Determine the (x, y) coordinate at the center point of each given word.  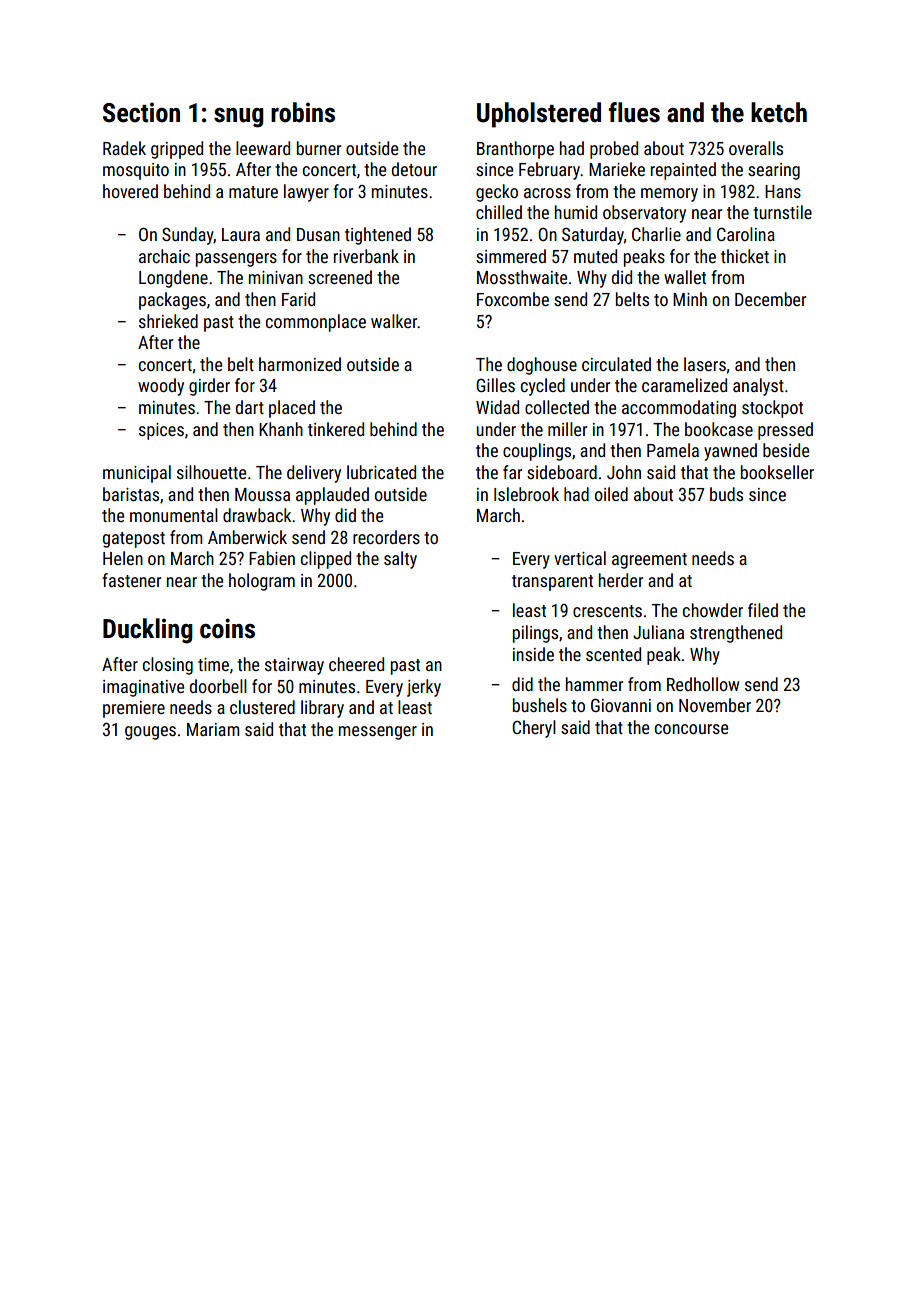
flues (634, 112)
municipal (137, 474)
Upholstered (539, 115)
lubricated (381, 472)
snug (239, 118)
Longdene (173, 279)
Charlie (656, 234)
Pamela (673, 450)
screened (340, 277)
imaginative (143, 688)
